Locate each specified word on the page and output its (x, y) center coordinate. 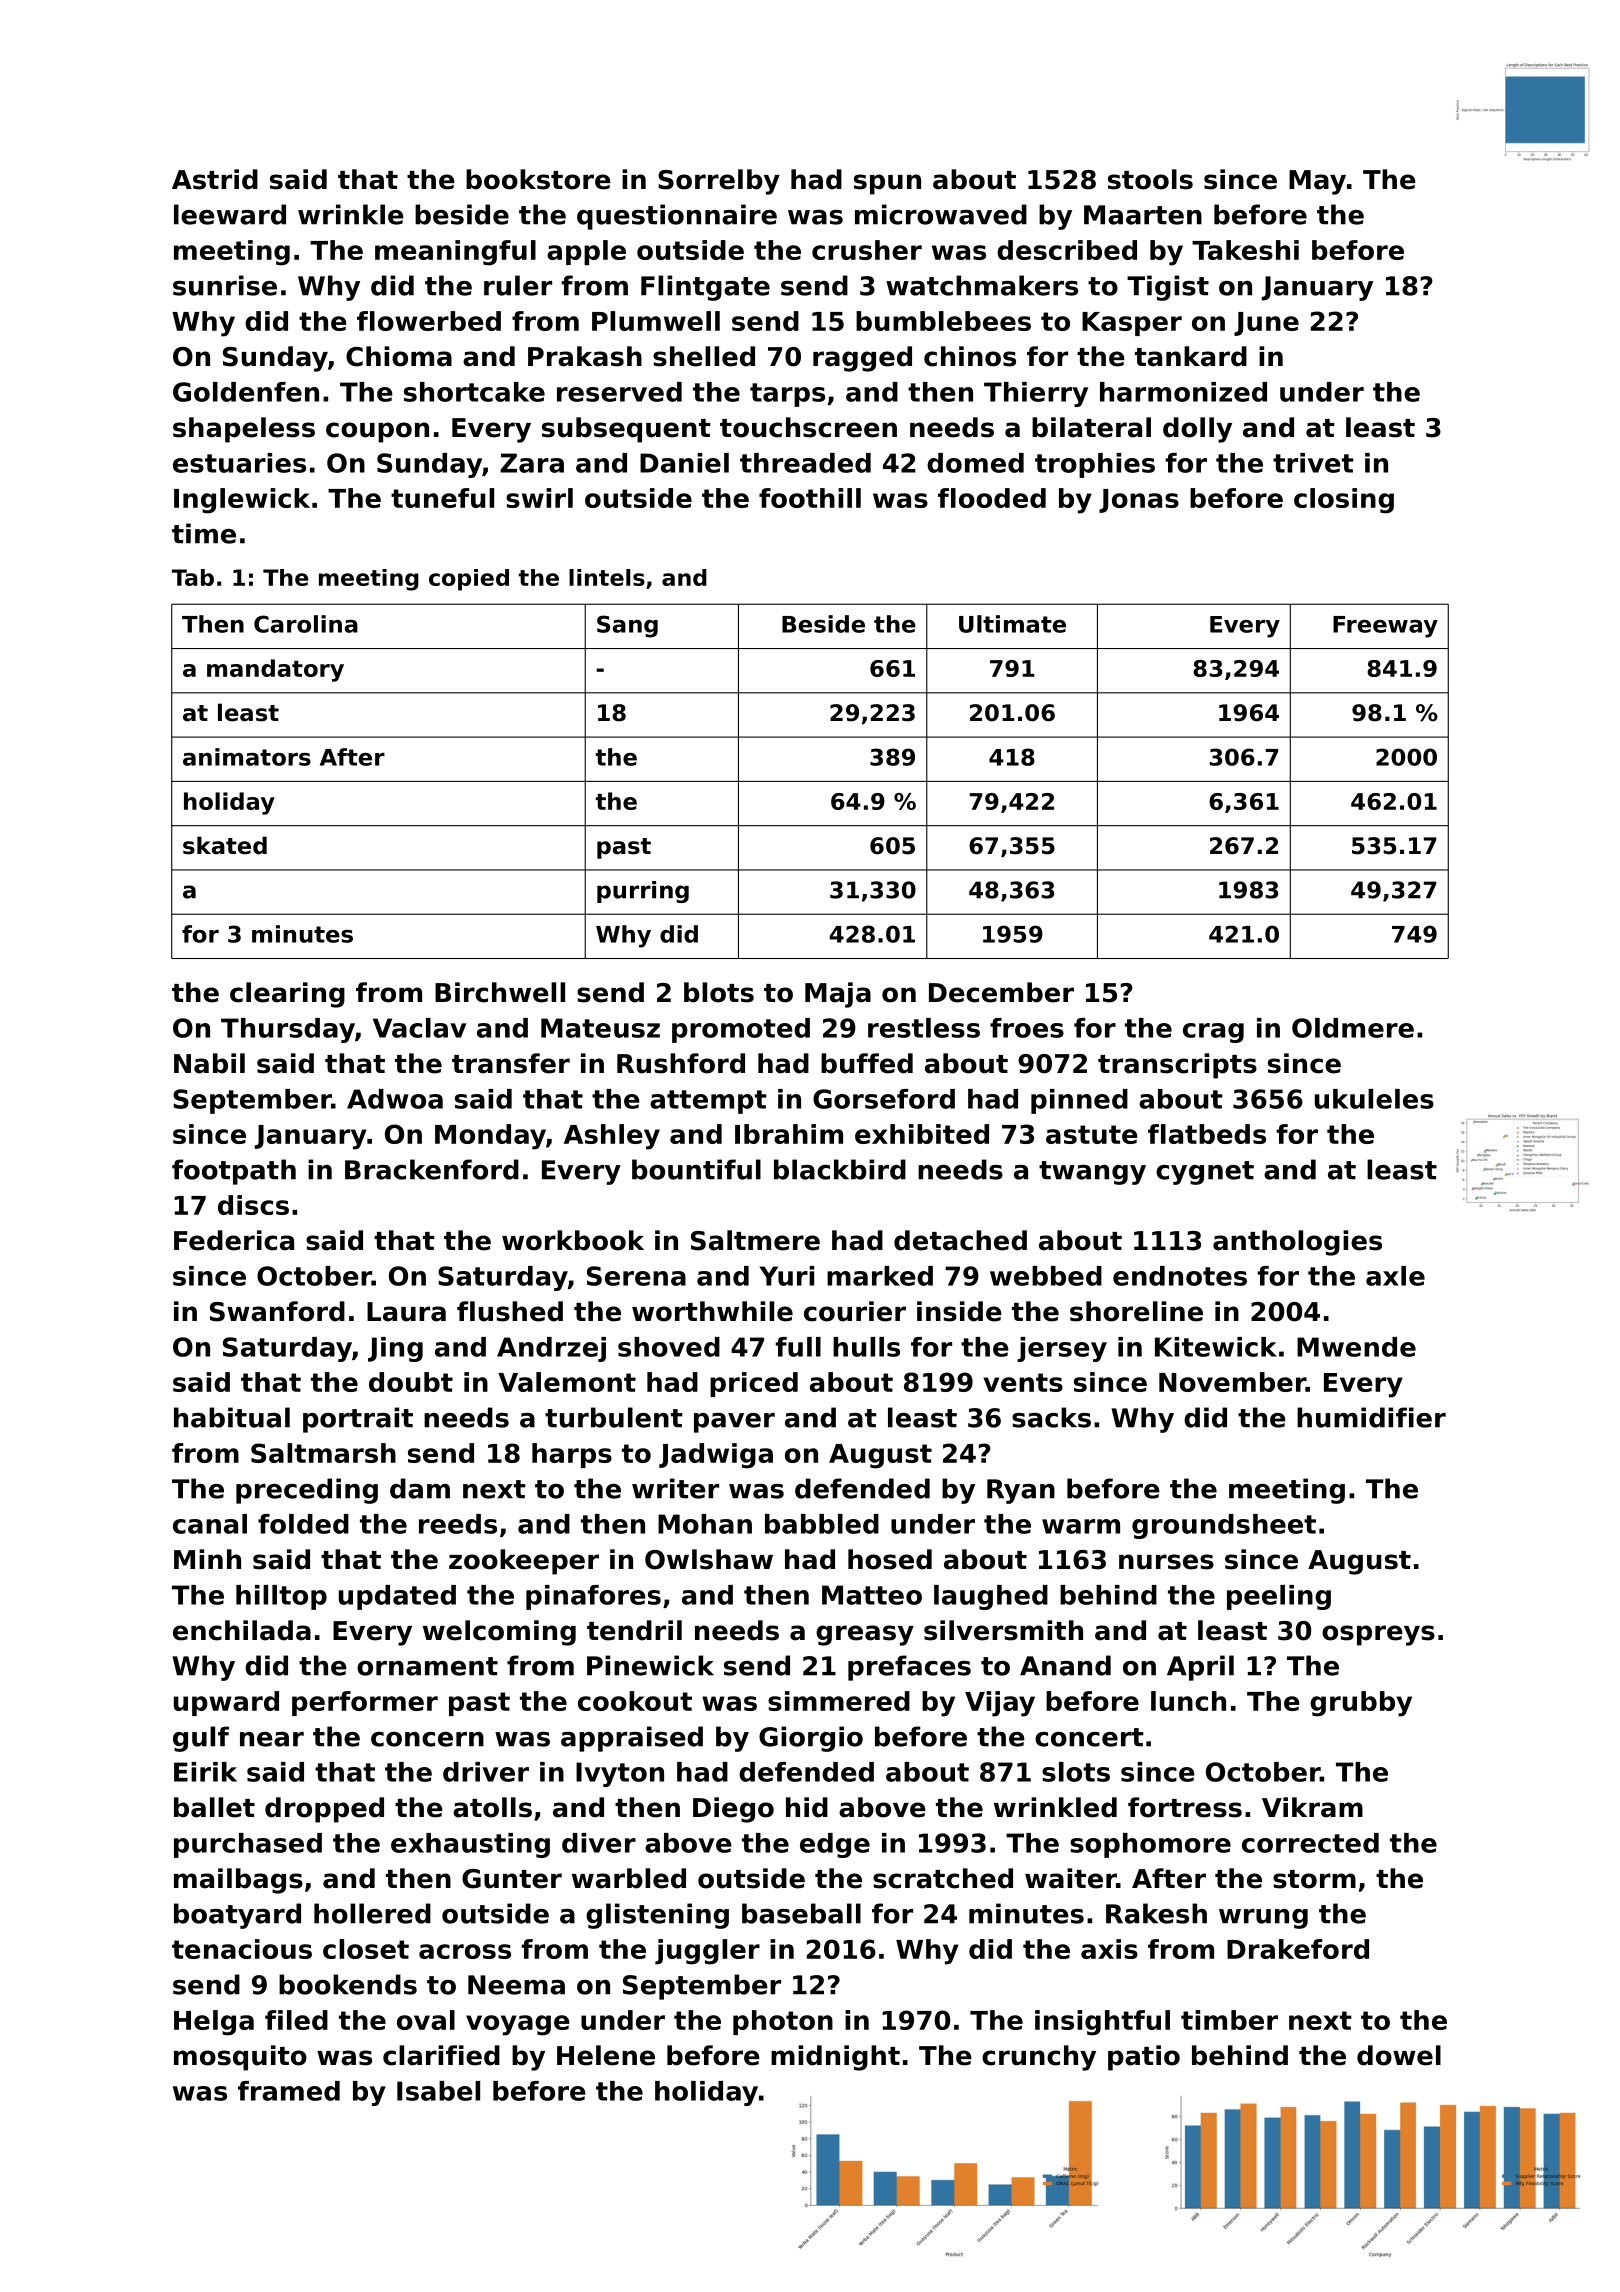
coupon (377, 432)
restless (924, 1028)
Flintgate (705, 288)
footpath (234, 1172)
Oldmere (1353, 1028)
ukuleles (1374, 1099)
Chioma (399, 356)
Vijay (1000, 1704)
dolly (1197, 430)
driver (486, 1772)
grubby (1361, 1704)
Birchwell (500, 992)
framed (289, 2091)
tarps (787, 395)
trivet (1313, 463)
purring (643, 892)
